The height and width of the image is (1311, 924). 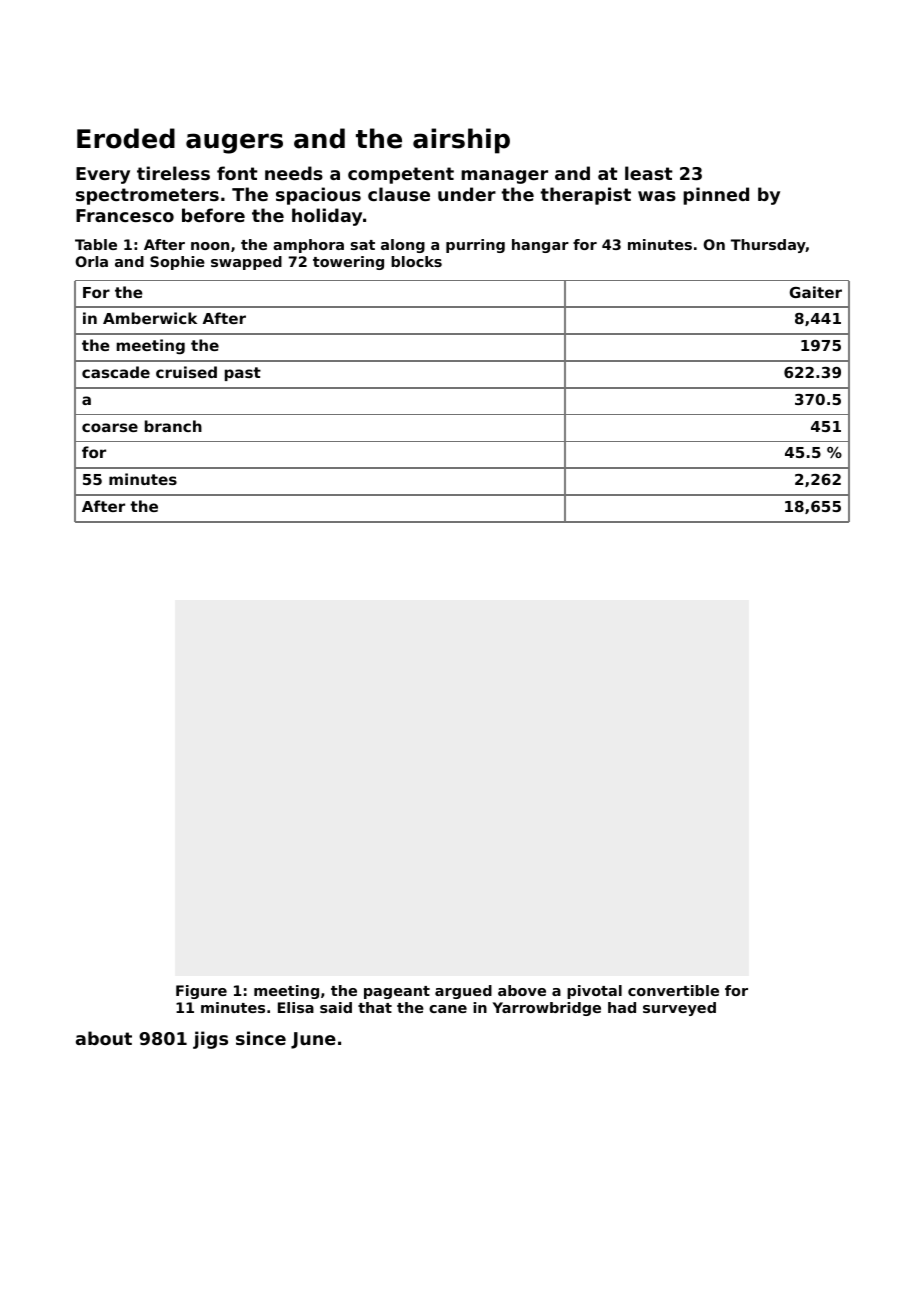 I want to click on Thursday, so click(x=768, y=246).
